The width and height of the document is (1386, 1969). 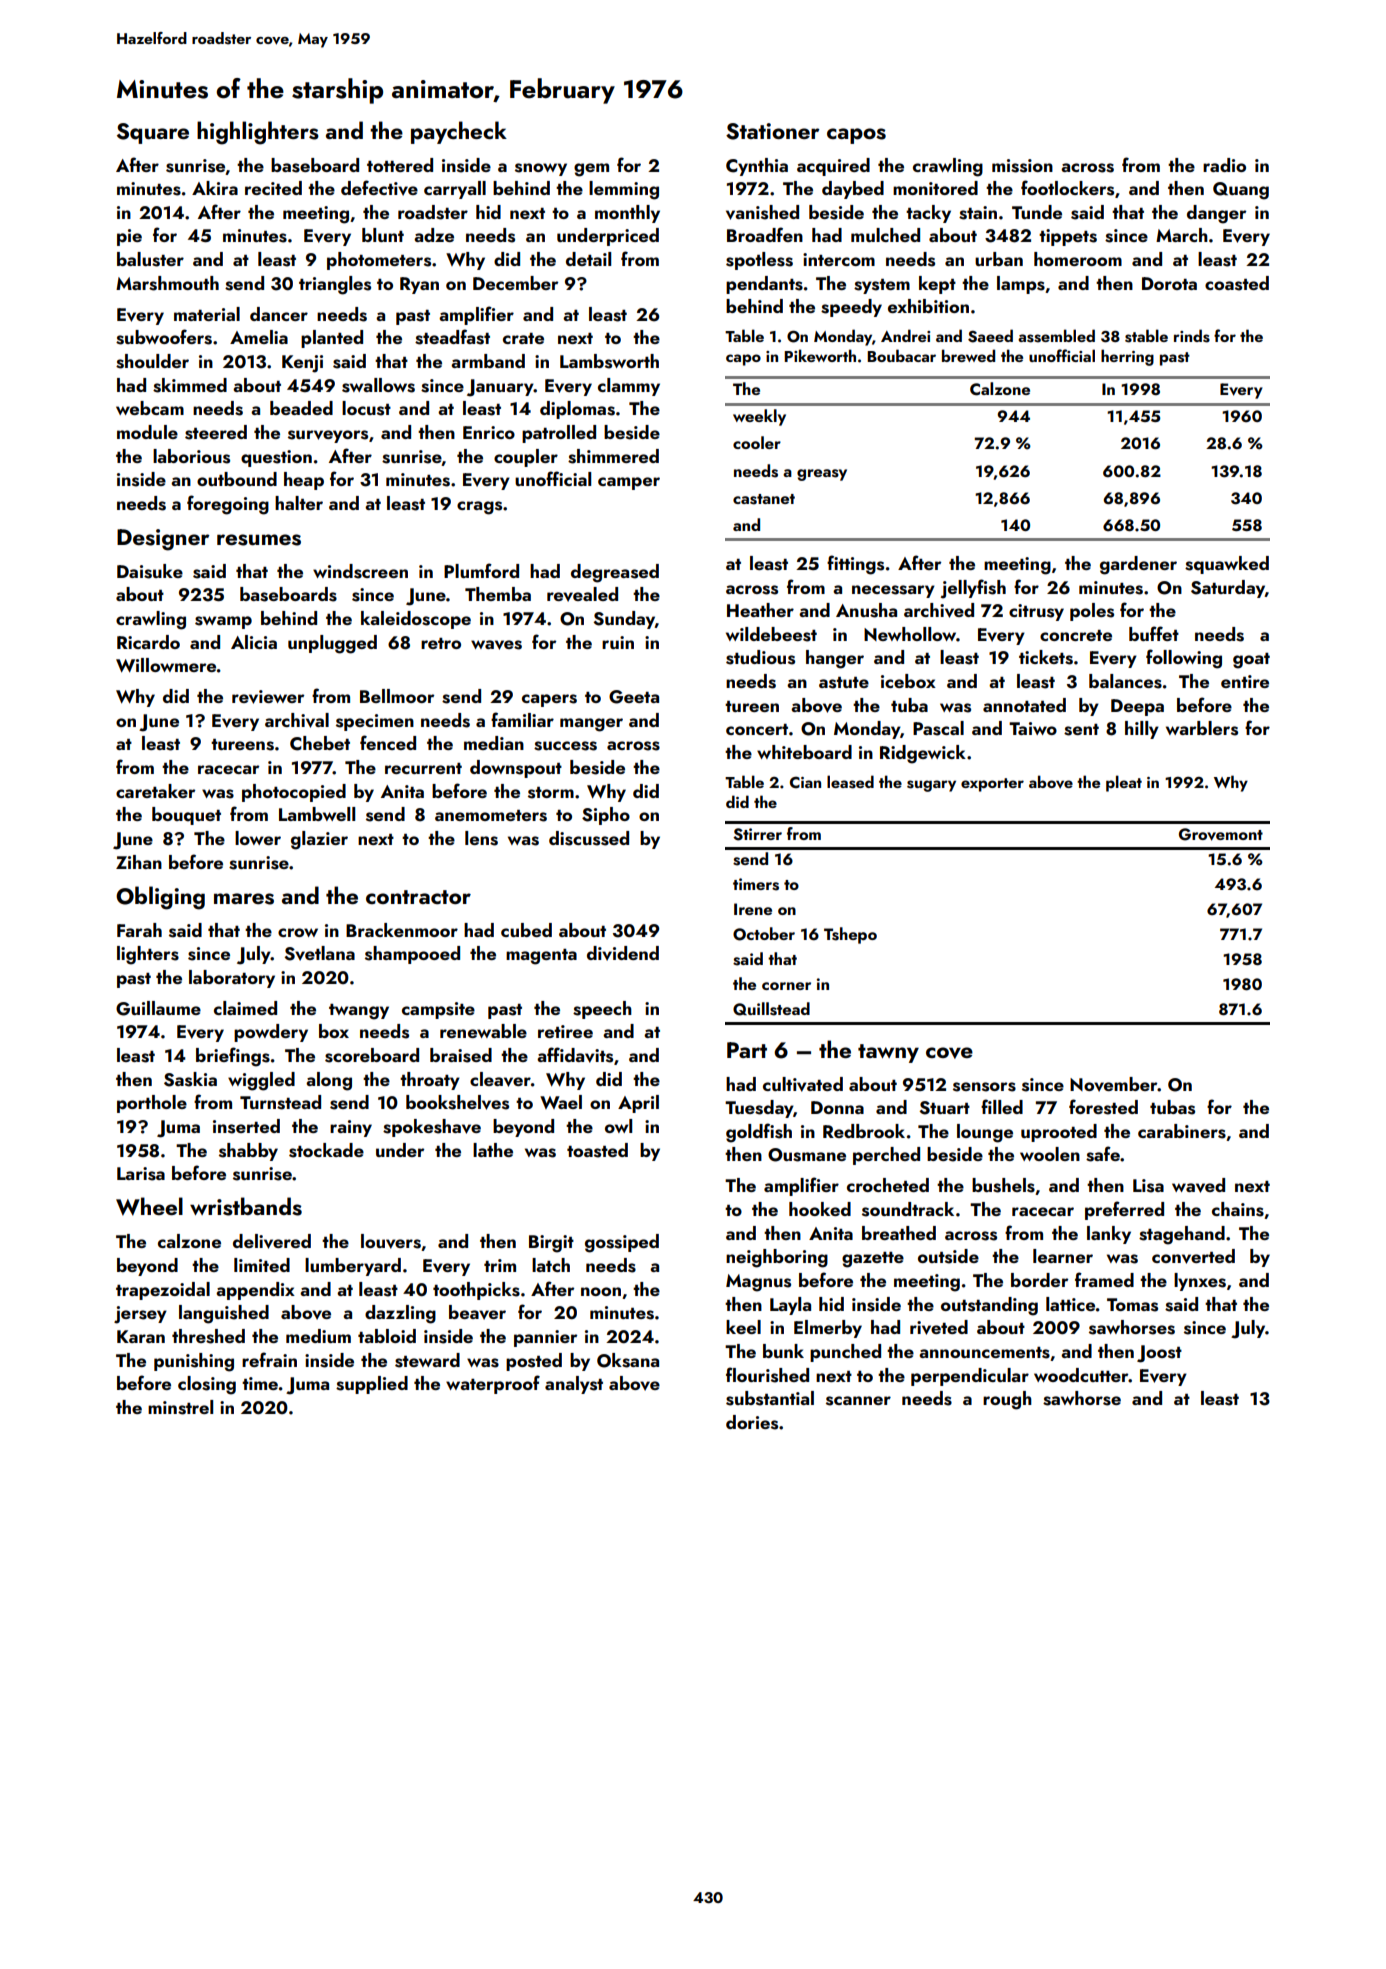 I want to click on Ryan, so click(x=419, y=285).
